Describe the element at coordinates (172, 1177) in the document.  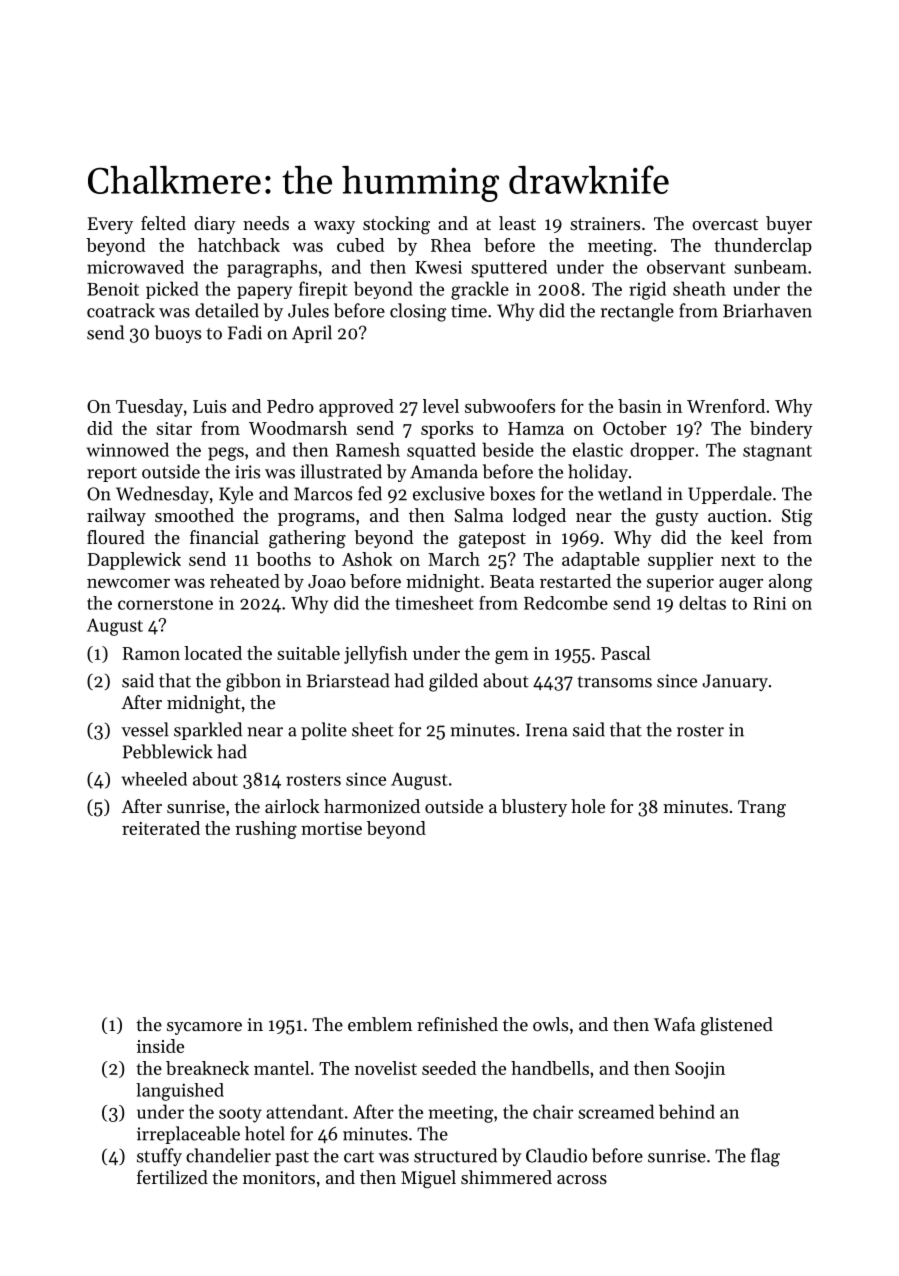
I see `fertilized` at that location.
